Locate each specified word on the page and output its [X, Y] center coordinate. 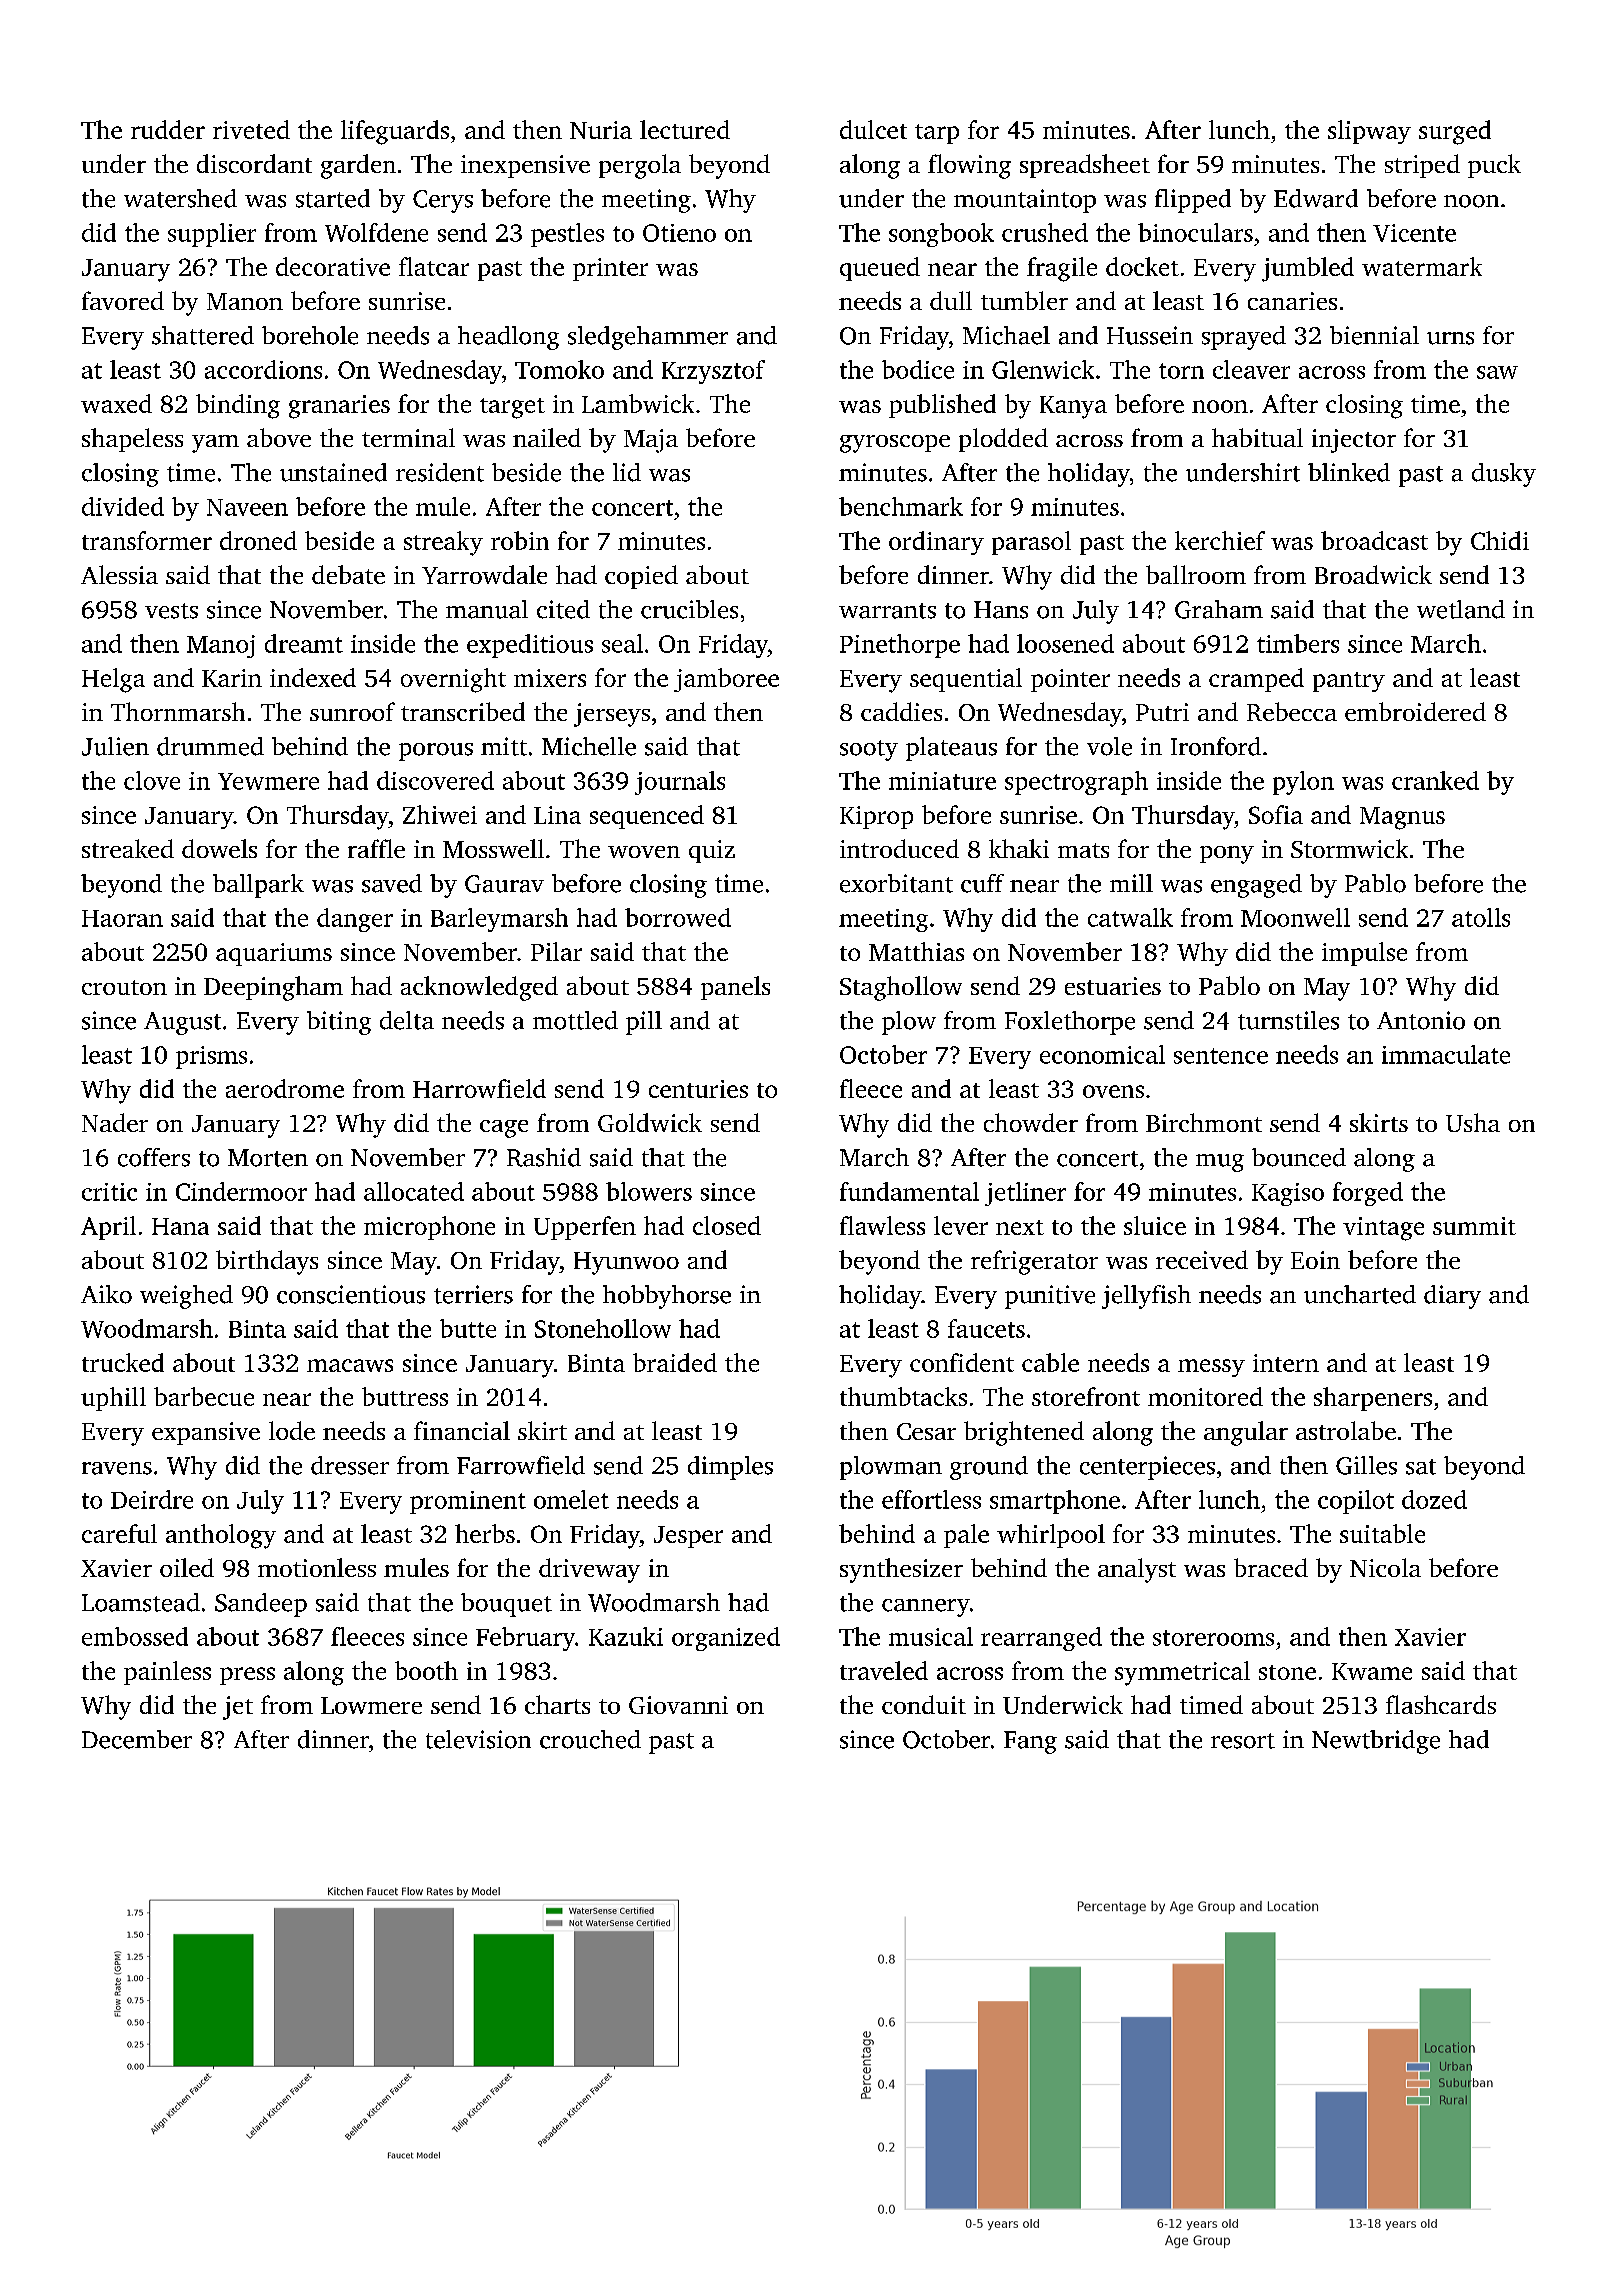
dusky [1504, 475]
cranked [1435, 780]
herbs [485, 1533]
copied [641, 577]
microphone [429, 1228]
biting [339, 1023]
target [512, 408]
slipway [1369, 132]
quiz [712, 851]
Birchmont [1204, 1122]
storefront [1086, 1396]
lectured [685, 129]
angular [1246, 1433]
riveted [251, 129]
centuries [698, 1089]
